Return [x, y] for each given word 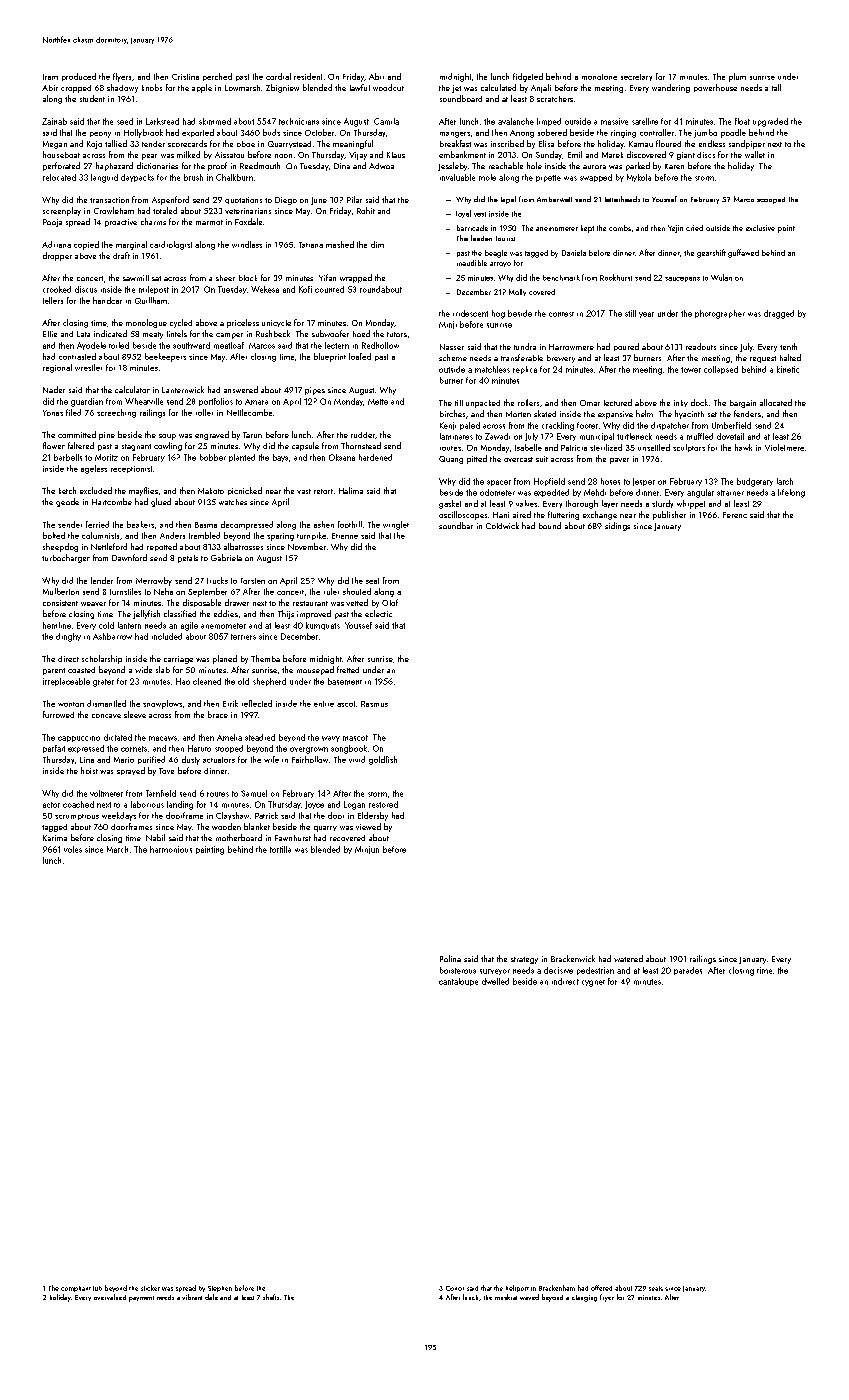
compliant [76, 1289]
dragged [779, 314]
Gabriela [226, 557]
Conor [455, 1288]
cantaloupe [458, 982]
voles [73, 849]
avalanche [516, 121]
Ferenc [735, 515]
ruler [331, 591]
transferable [522, 357]
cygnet [593, 983]
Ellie [50, 334]
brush [193, 177]
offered [601, 1288]
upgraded [770, 122]
